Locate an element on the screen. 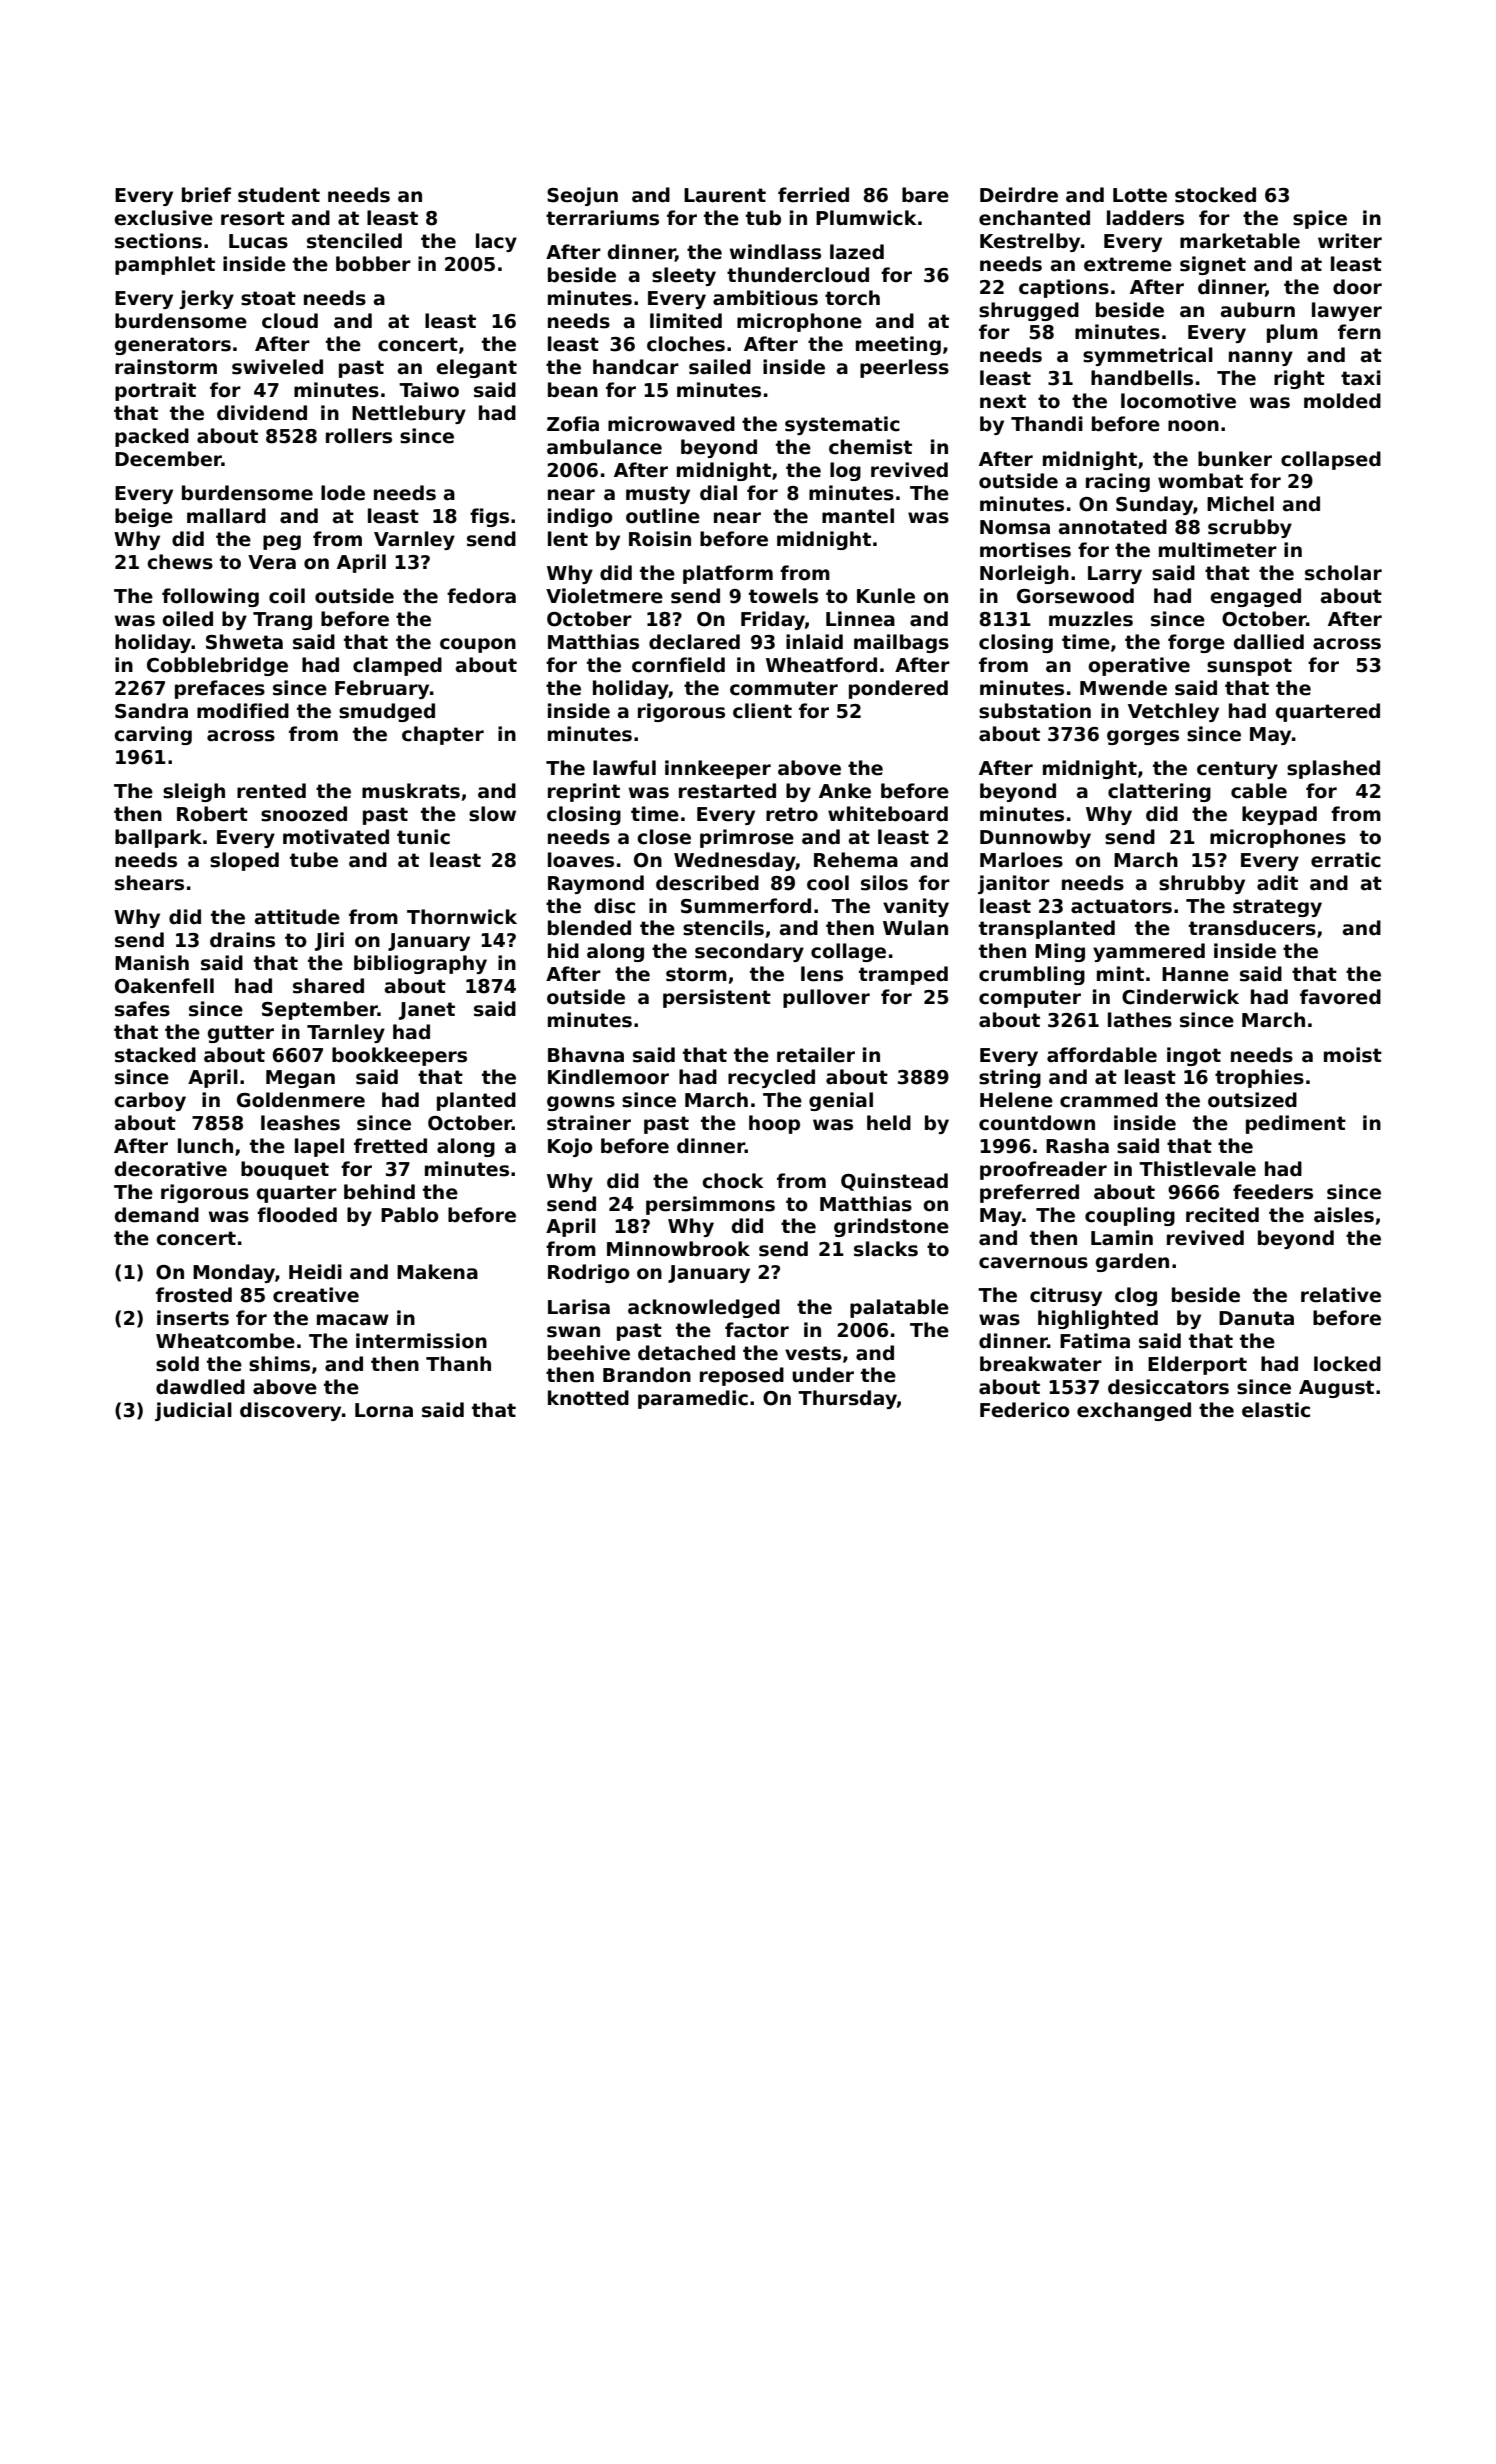  stocked is located at coordinates (1215, 195).
